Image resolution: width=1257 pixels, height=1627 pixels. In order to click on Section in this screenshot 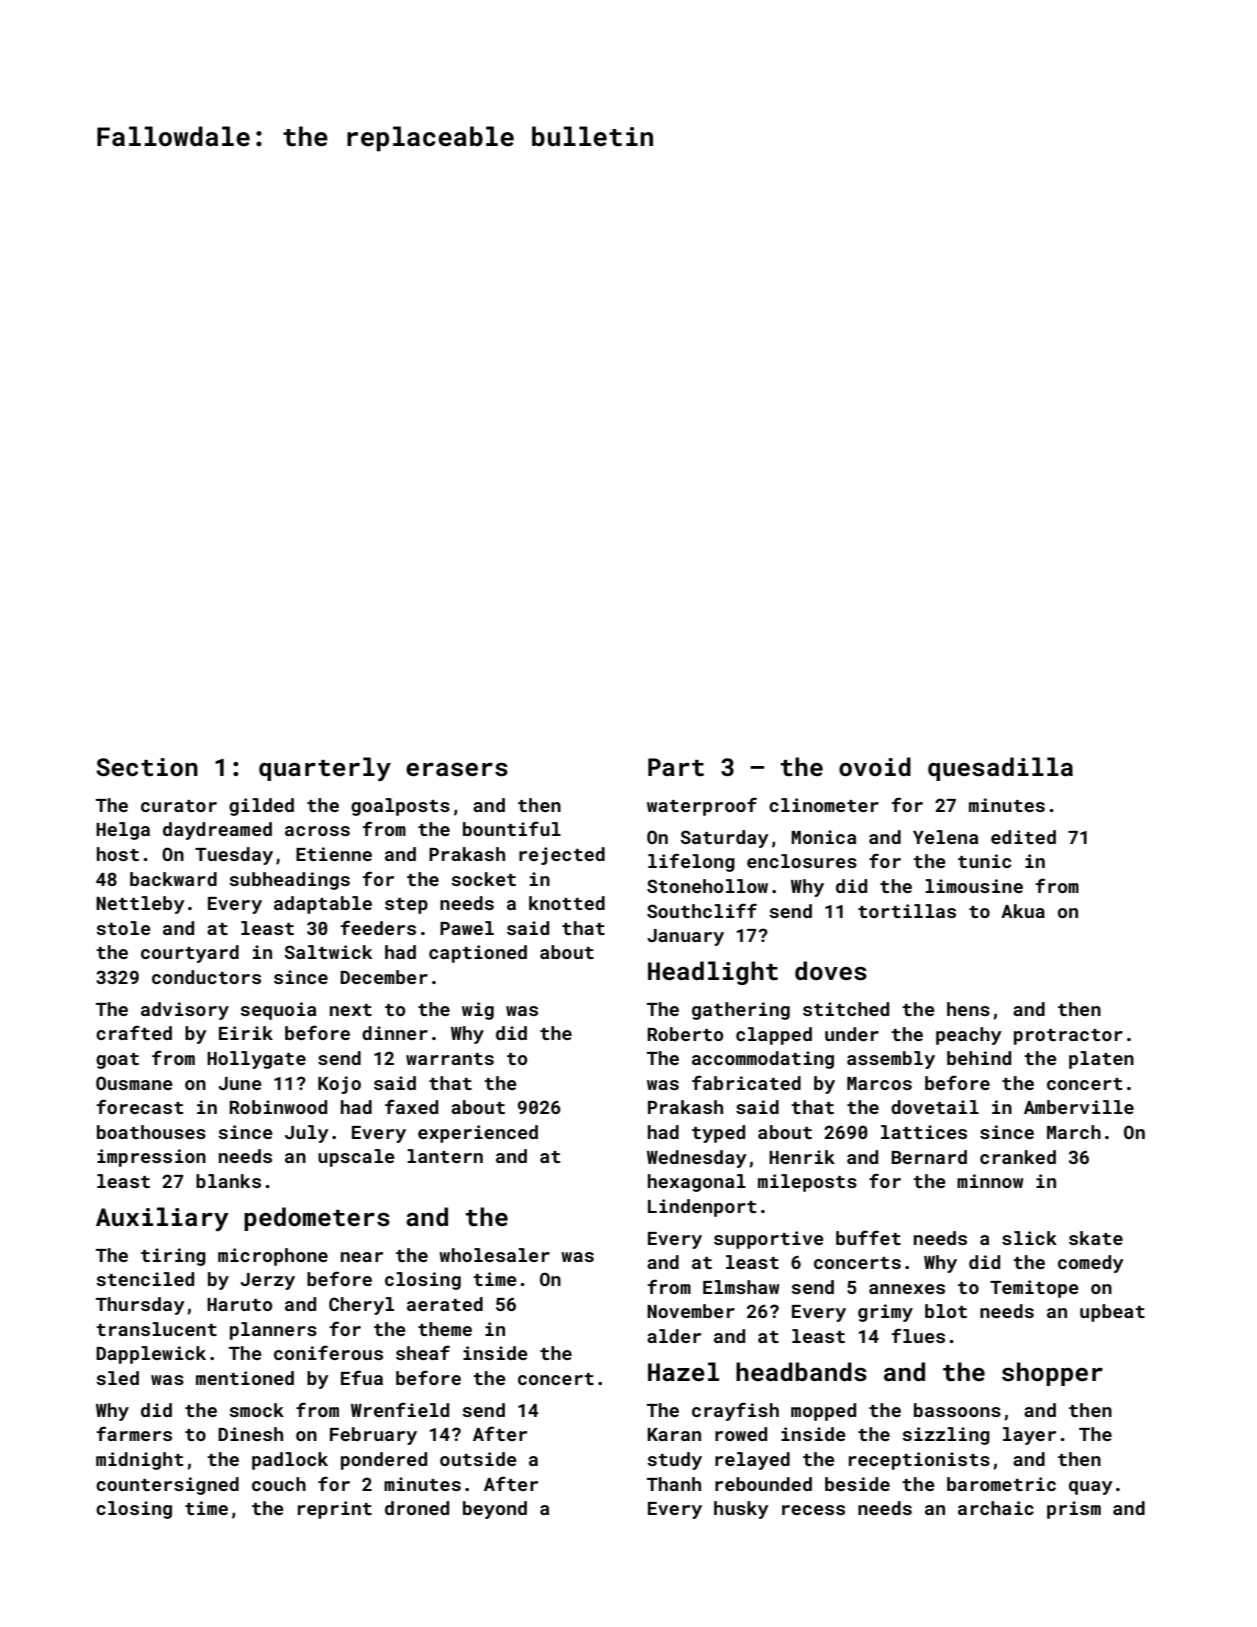, I will do `click(147, 767)`.
